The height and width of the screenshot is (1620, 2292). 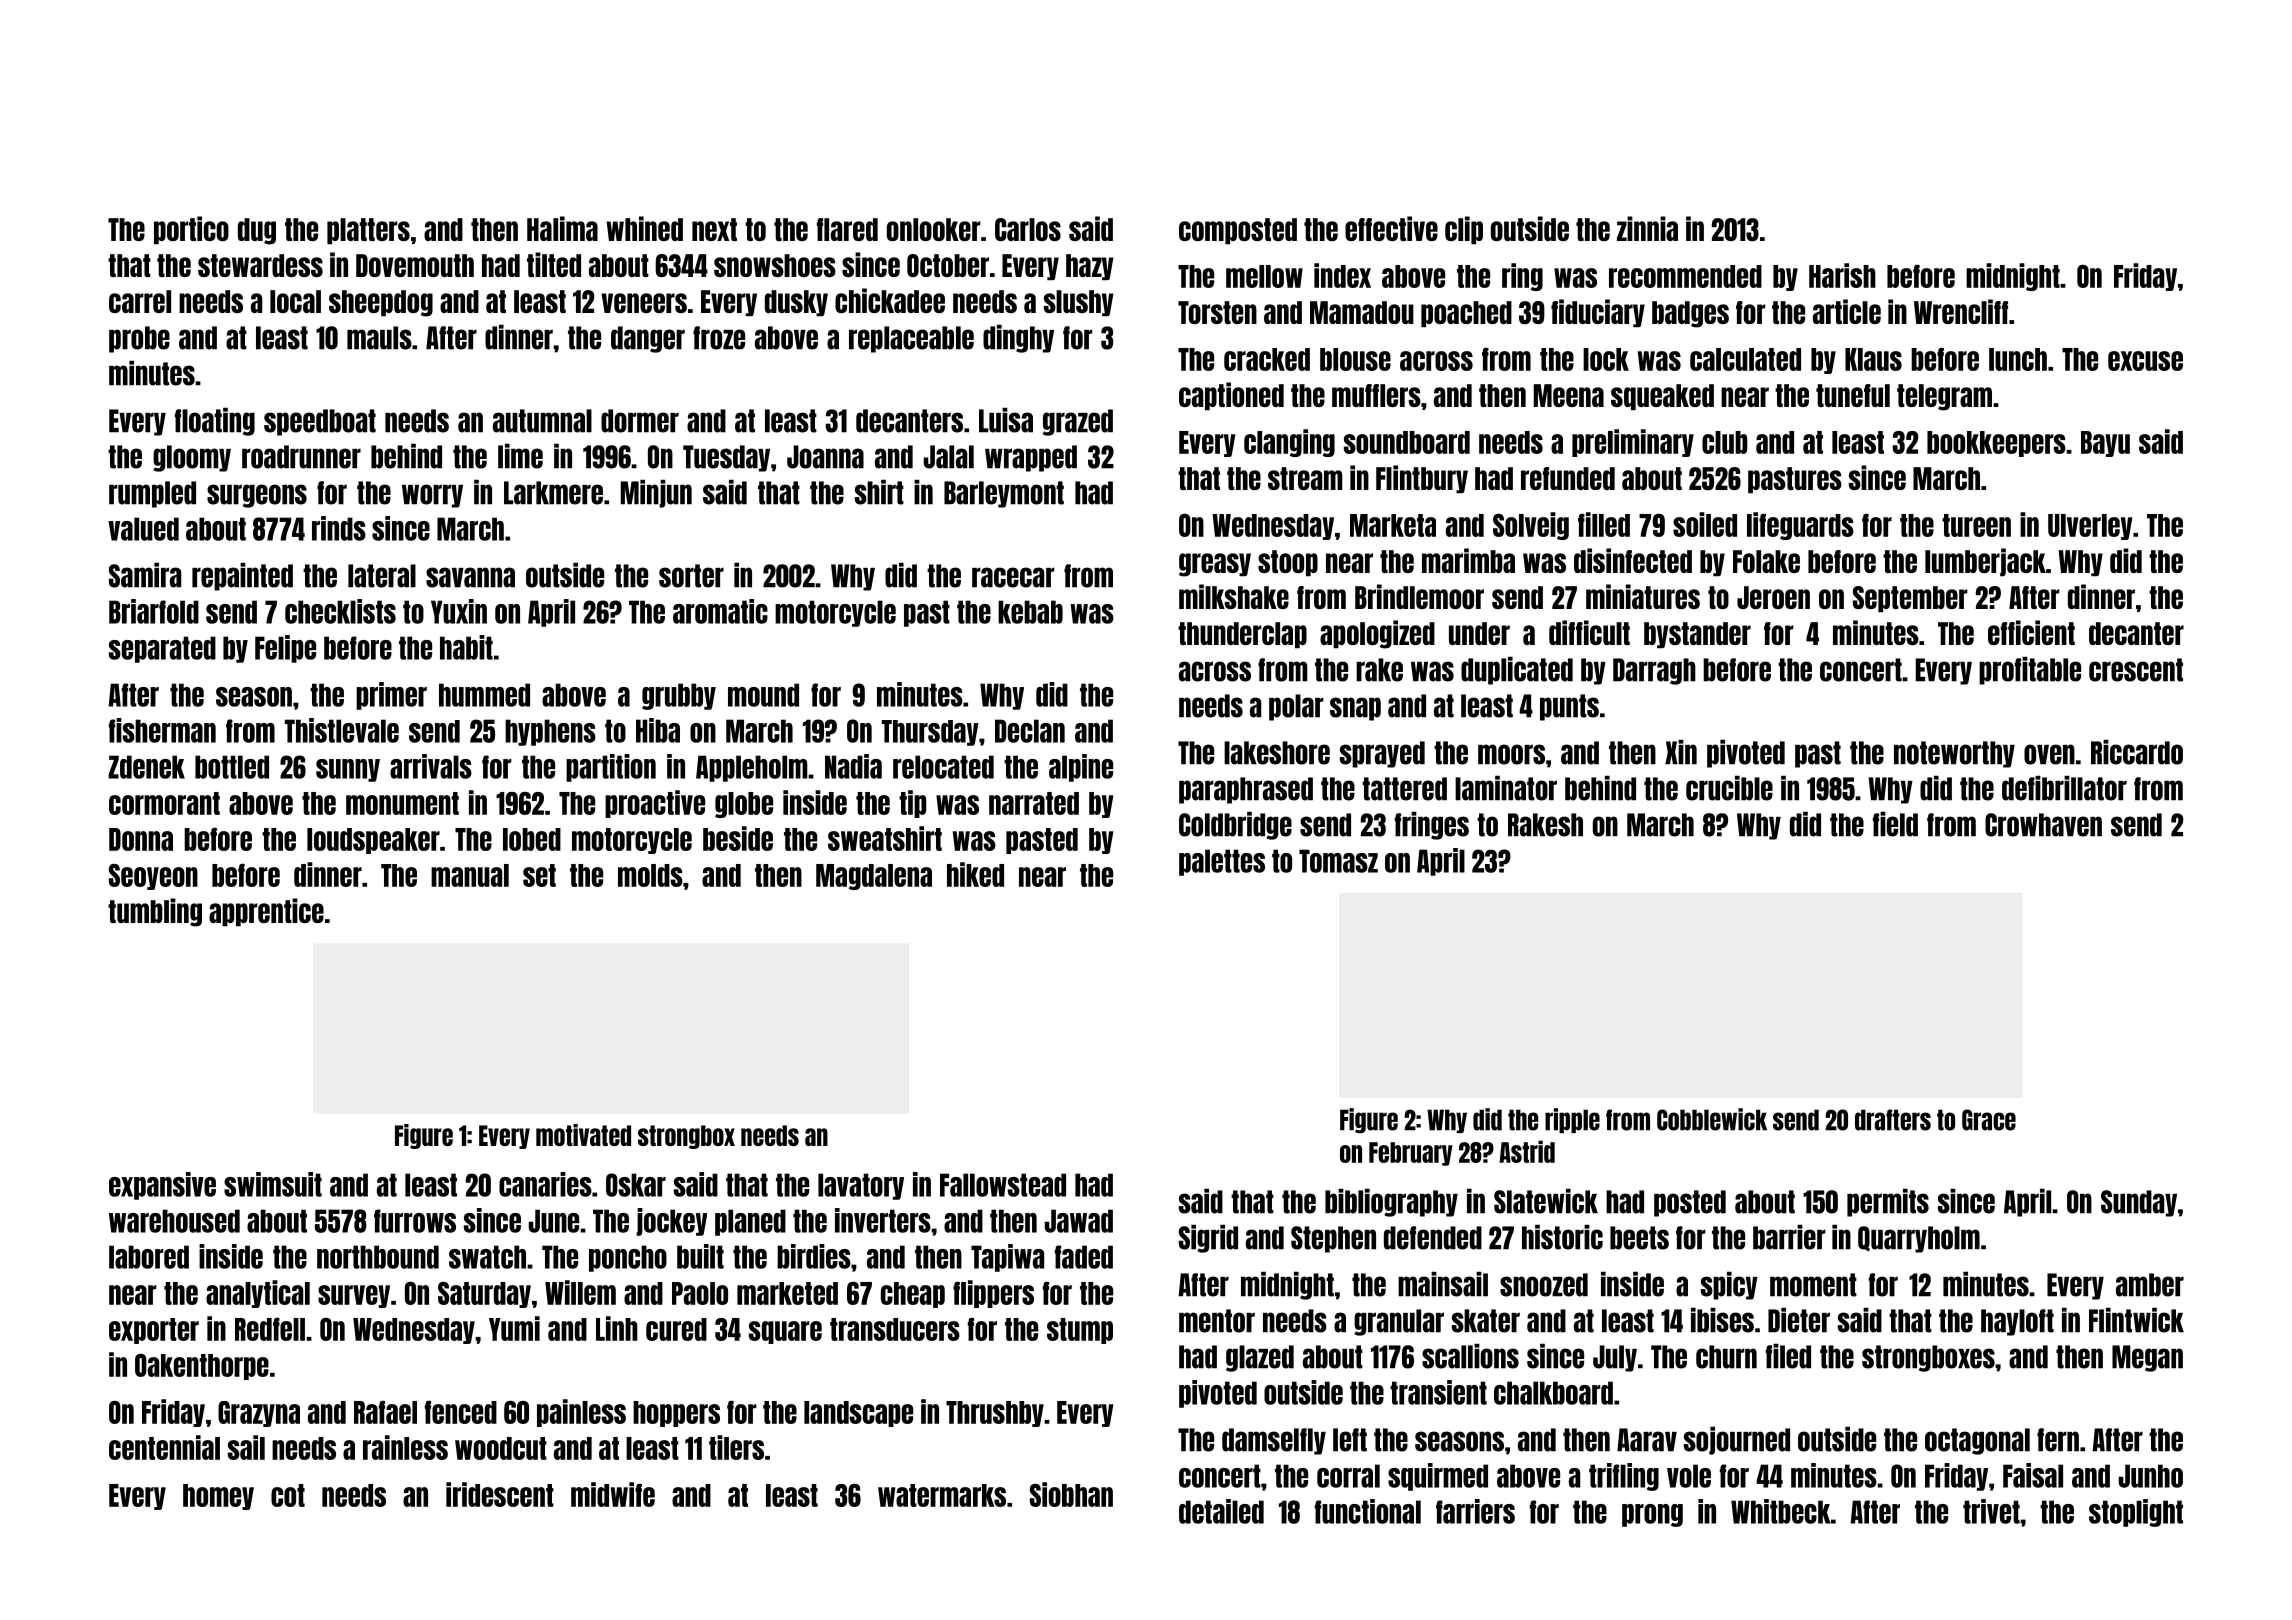 What do you see at coordinates (514, 1328) in the screenshot?
I see `Yumi` at bounding box center [514, 1328].
